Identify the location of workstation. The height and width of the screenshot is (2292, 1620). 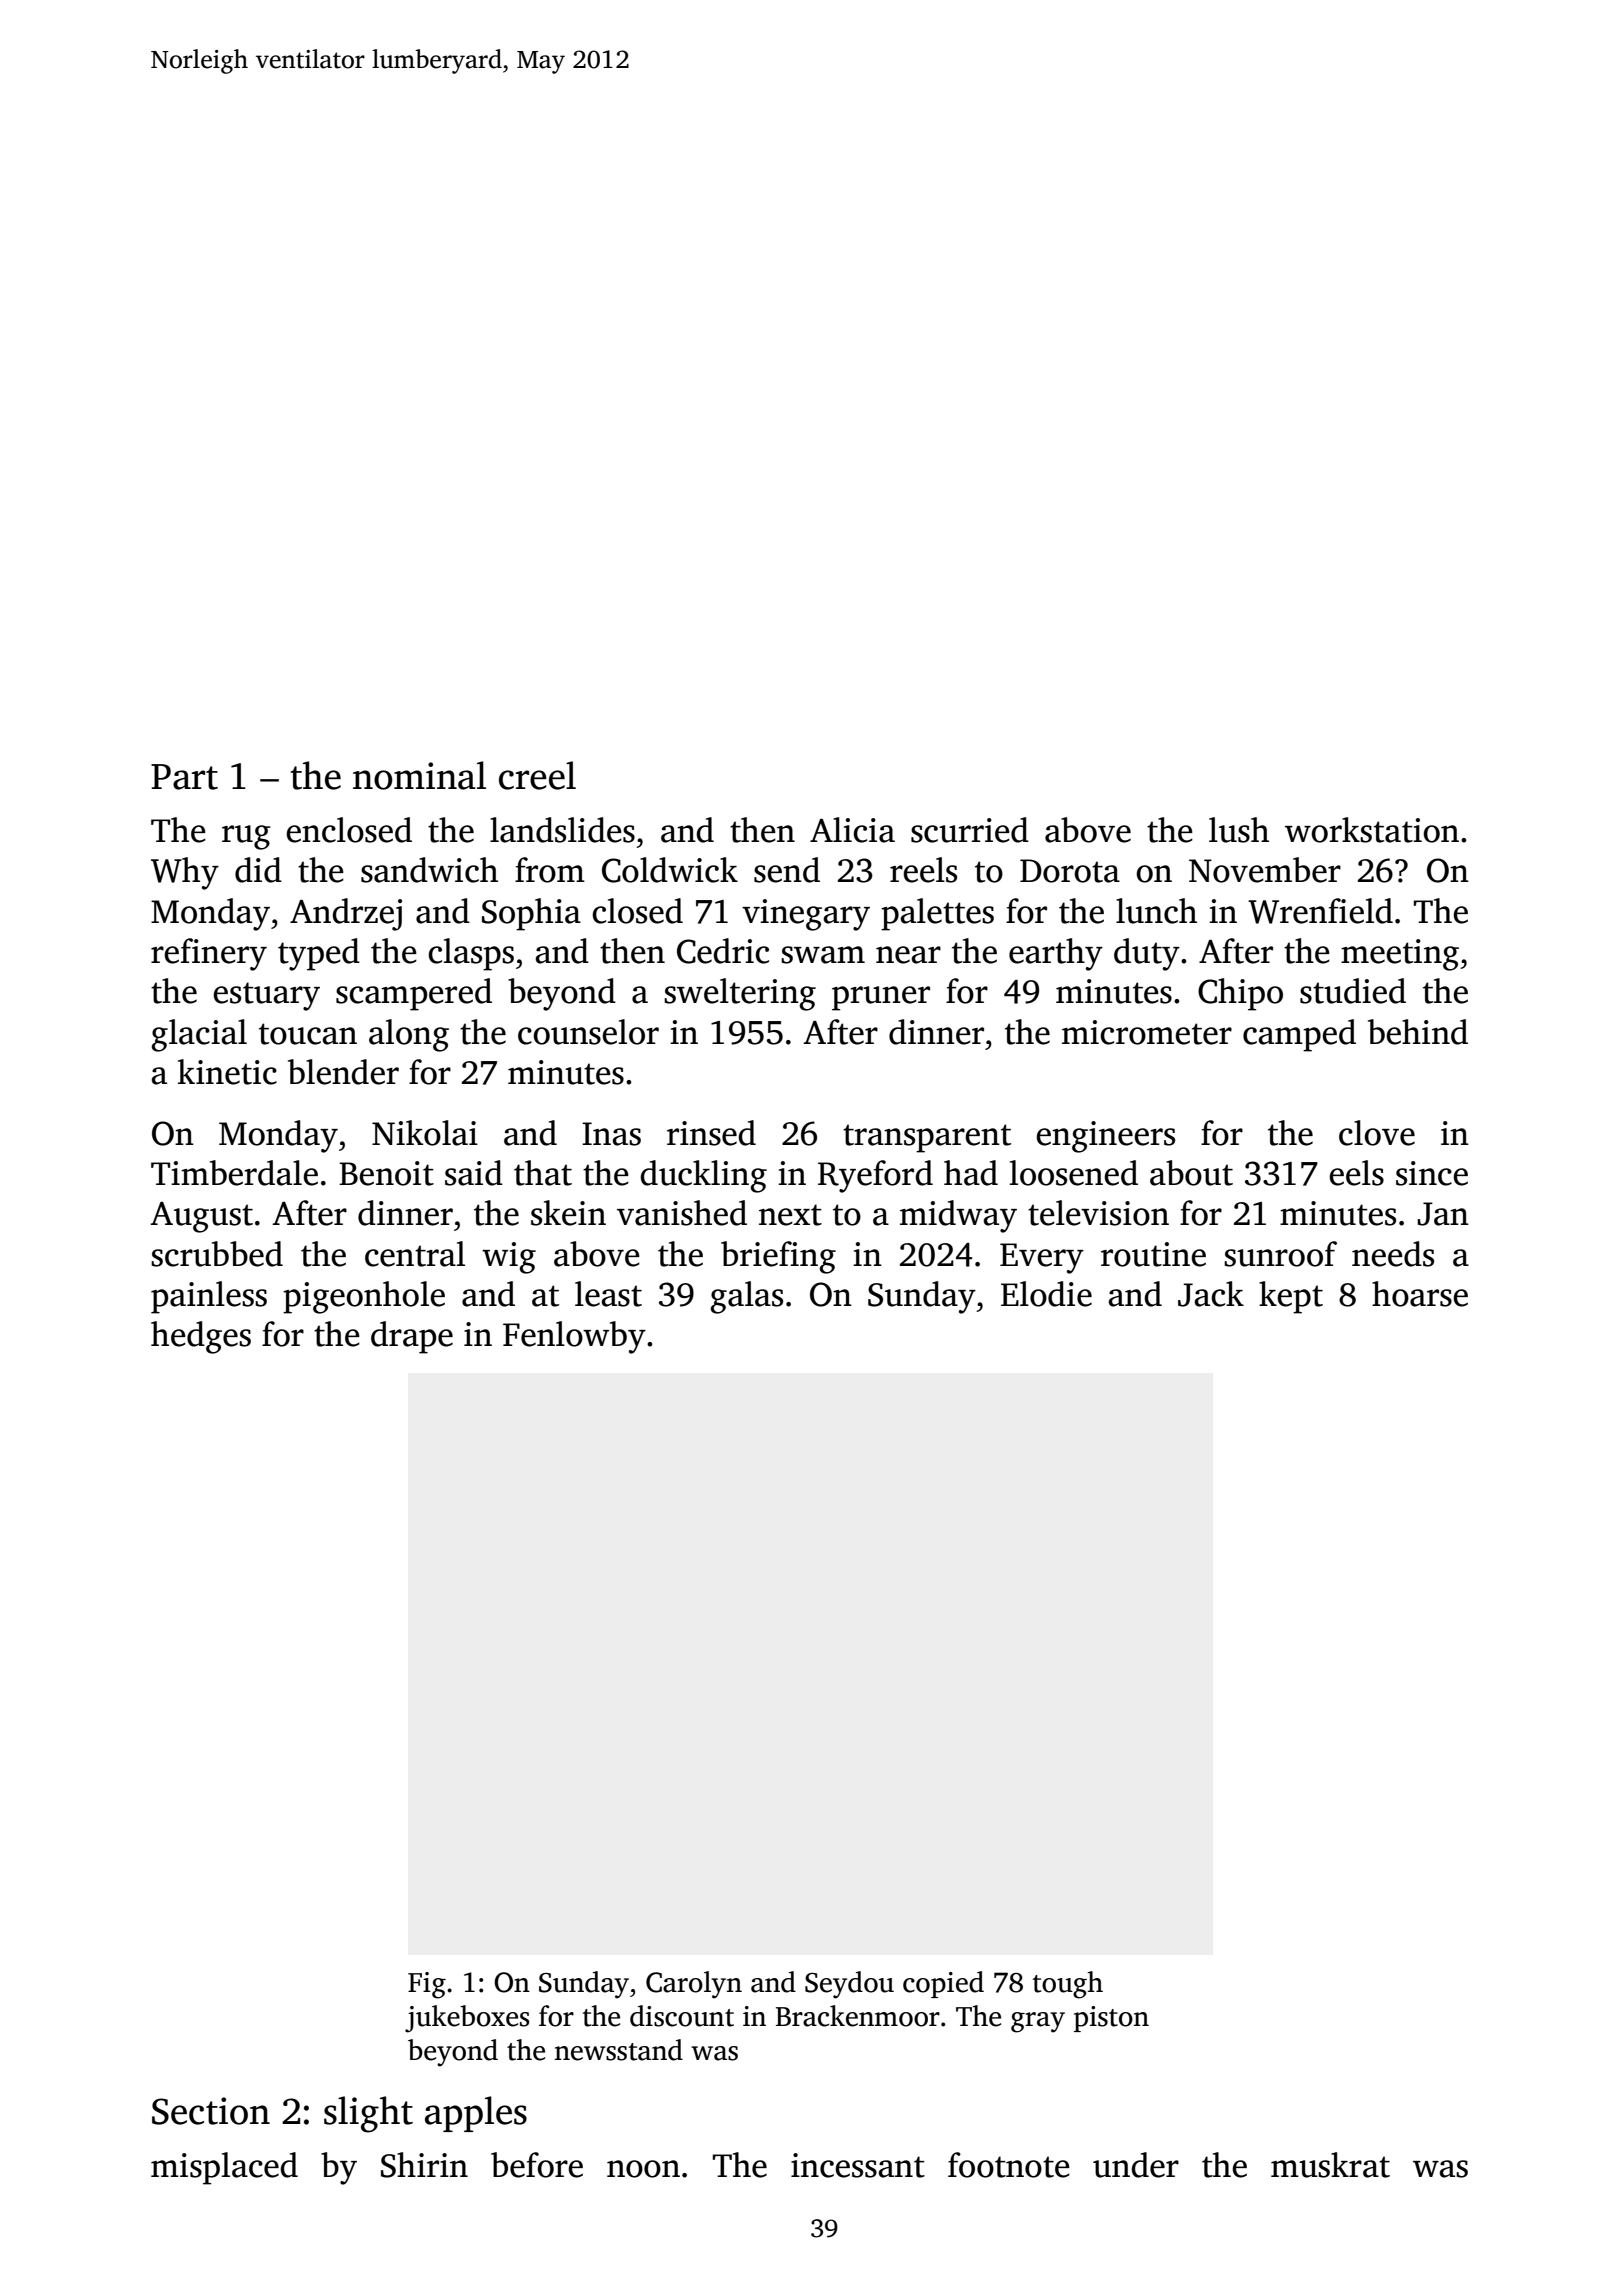
(1372, 830).
